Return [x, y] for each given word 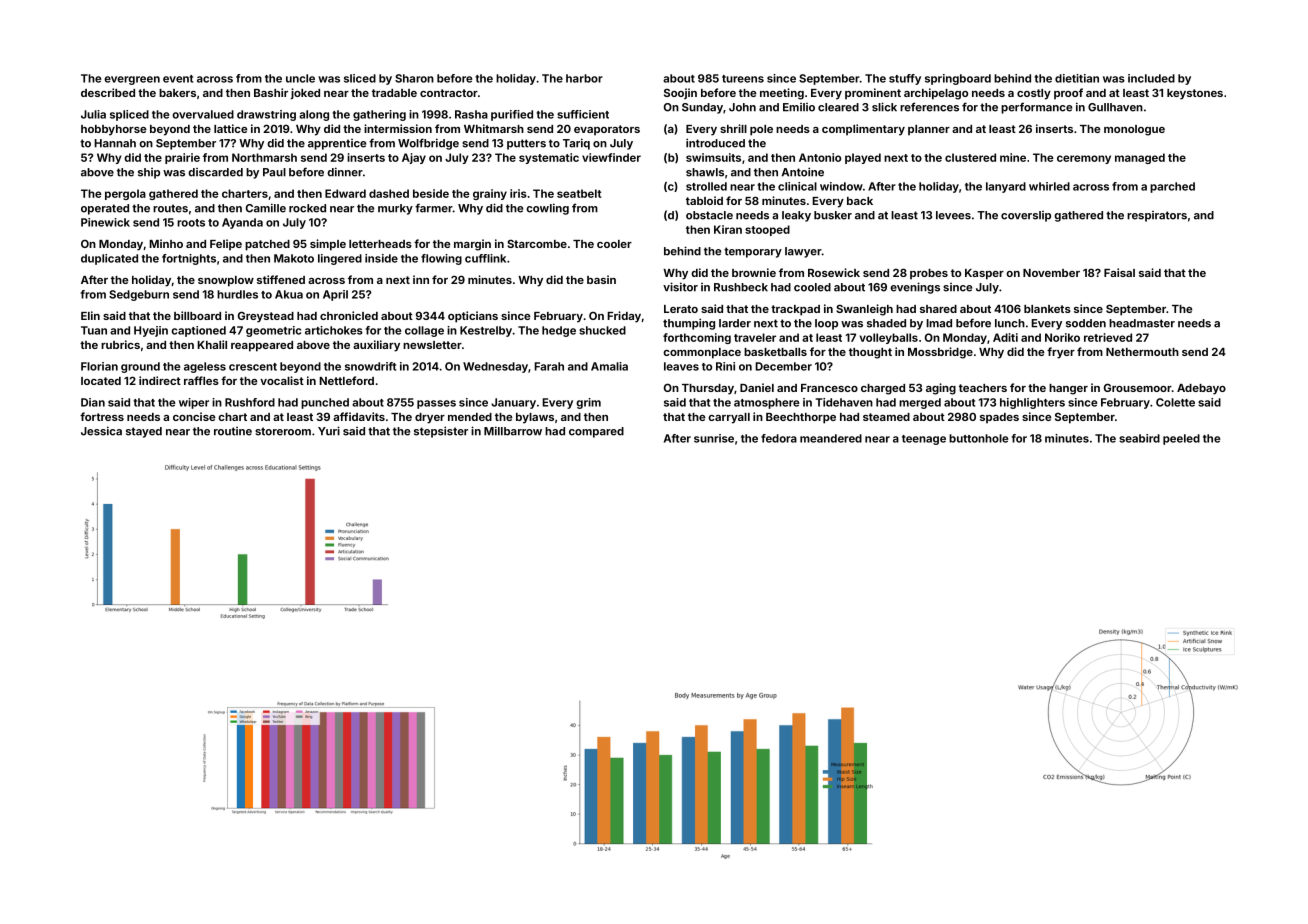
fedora [779, 438]
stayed [144, 432]
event [178, 79]
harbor [584, 78]
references [929, 107]
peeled [1181, 439]
